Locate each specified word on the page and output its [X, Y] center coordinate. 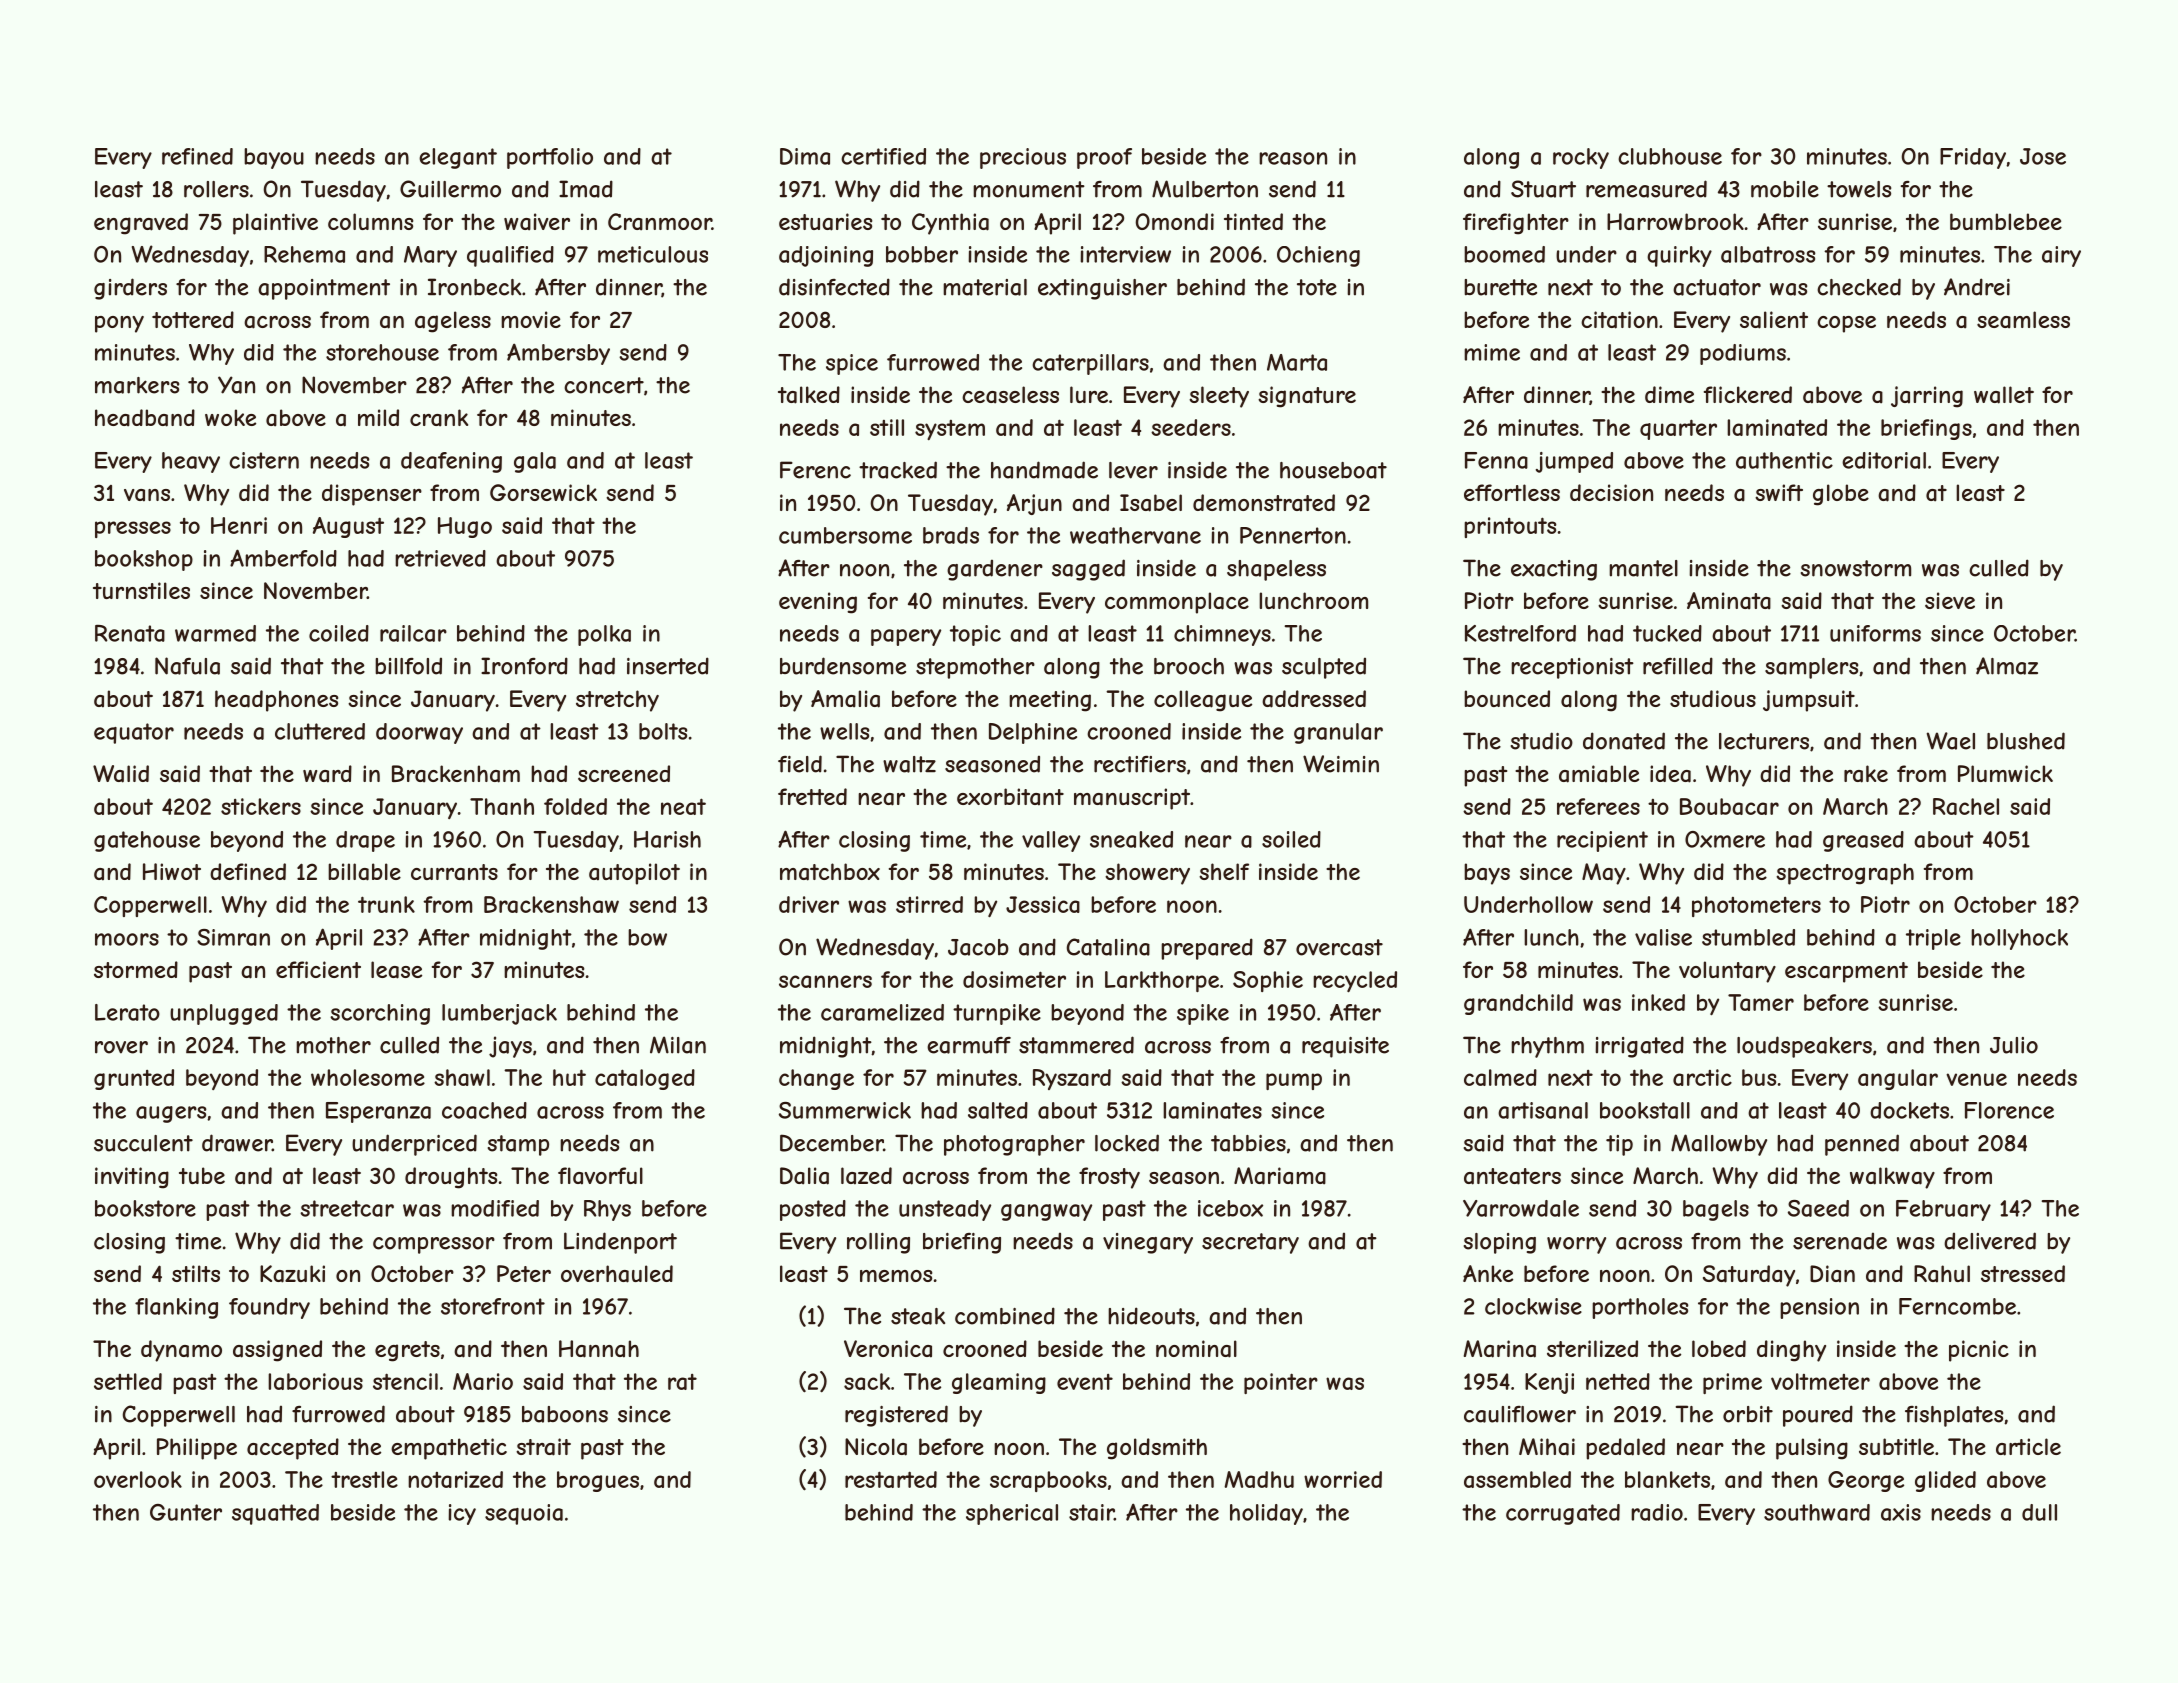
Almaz [2007, 666]
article [2028, 1447]
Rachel [1966, 806]
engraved [141, 224]
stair [1091, 1512]
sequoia [524, 1514]
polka [604, 635]
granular [1338, 733]
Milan [678, 1045]
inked [1658, 1002]
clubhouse [1670, 156]
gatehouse [147, 841]
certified [883, 156]
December [831, 1143]
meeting [1050, 701]
